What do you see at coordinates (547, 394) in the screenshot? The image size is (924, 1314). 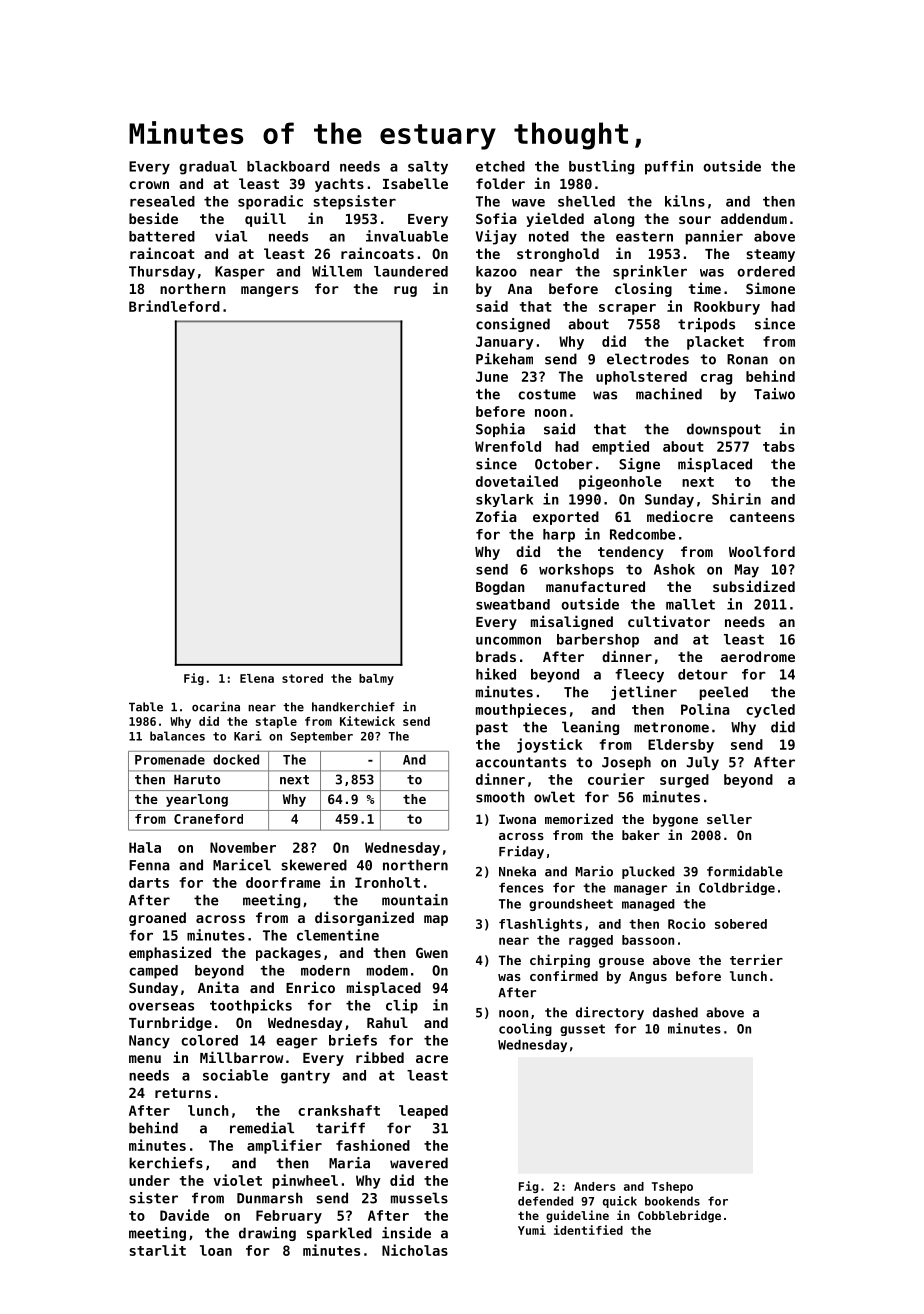 I see `costume` at bounding box center [547, 394].
